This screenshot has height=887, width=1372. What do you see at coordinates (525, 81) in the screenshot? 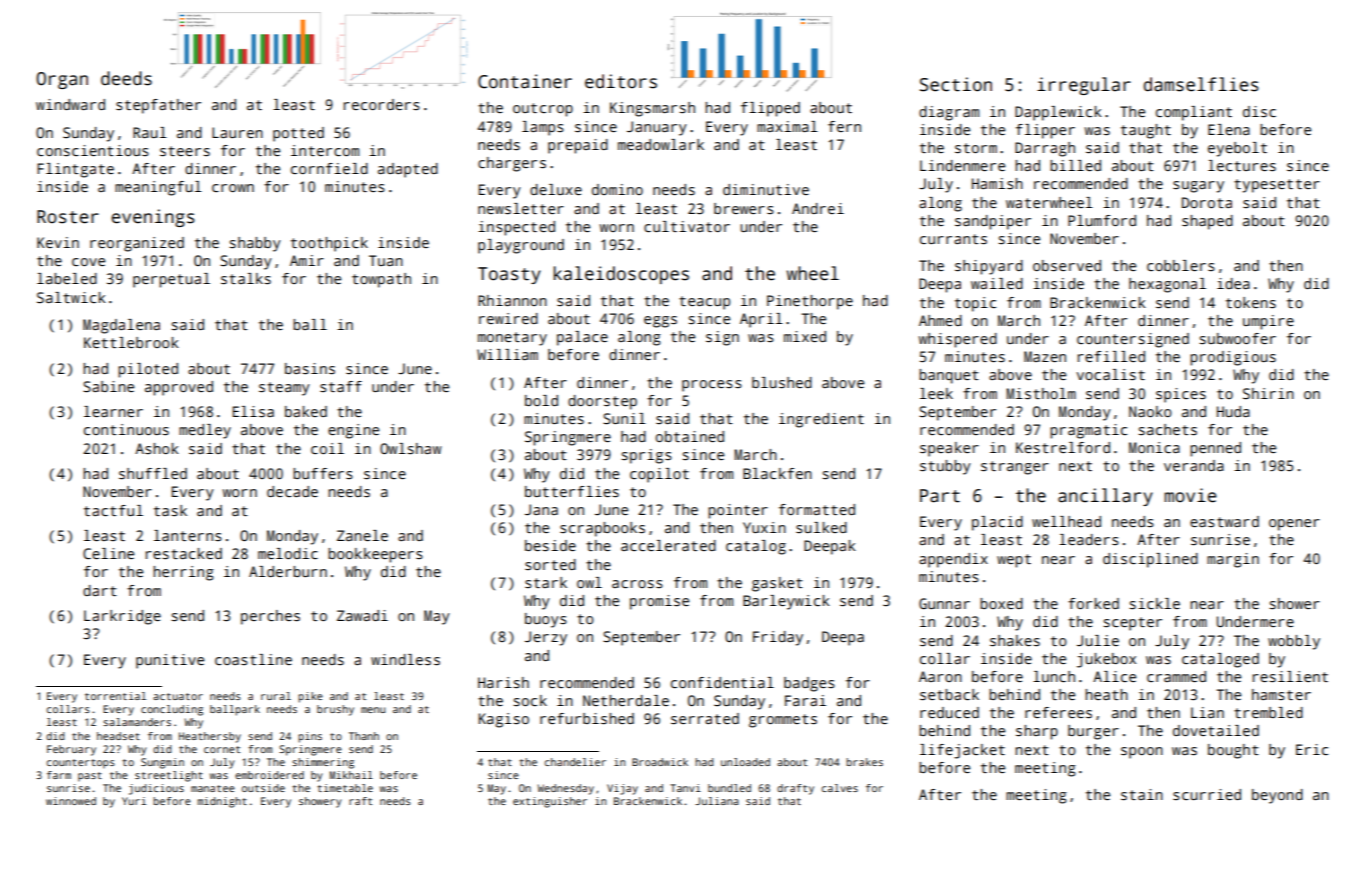
I see `Container` at bounding box center [525, 81].
